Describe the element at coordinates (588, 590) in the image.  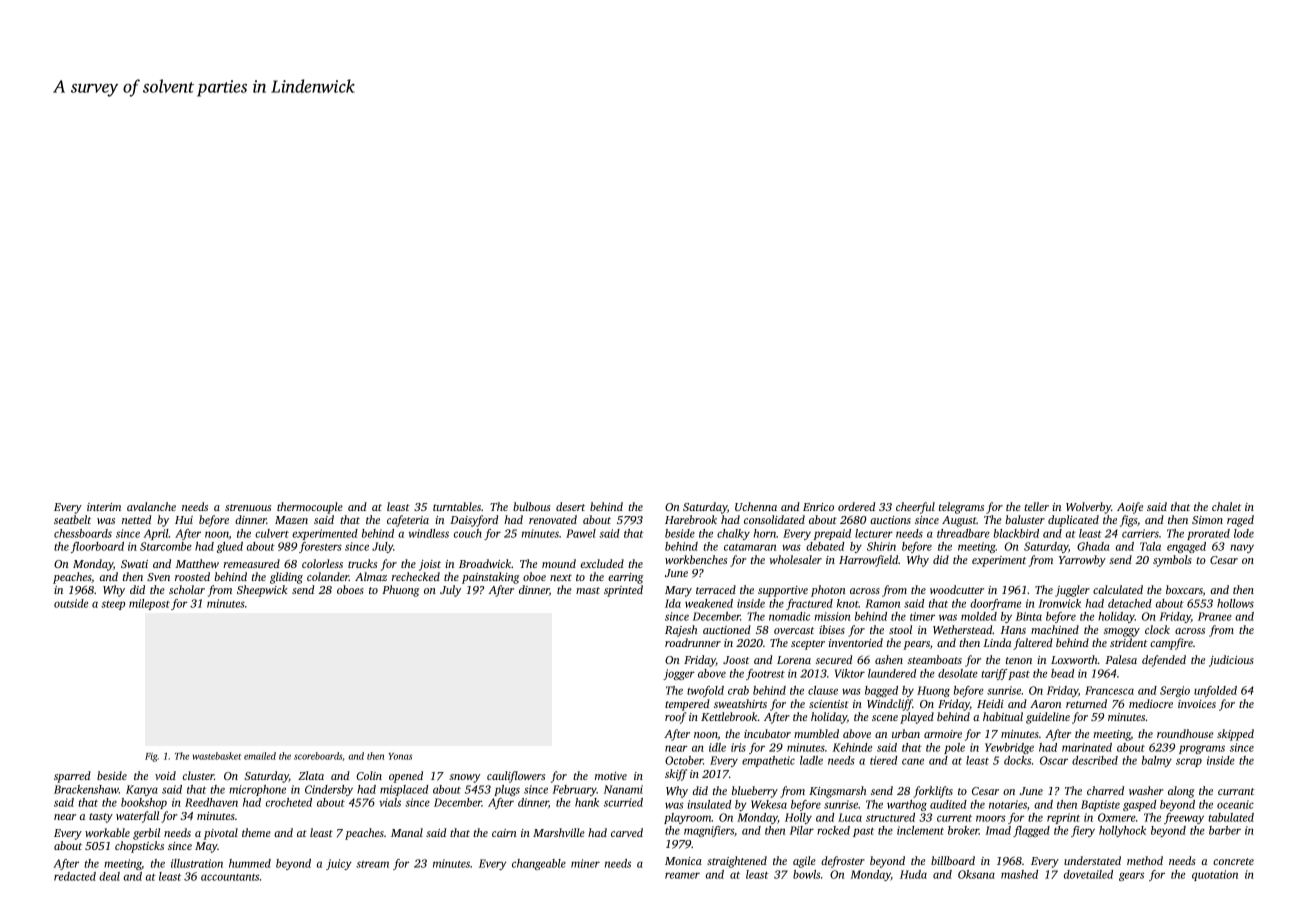
I see `mast` at that location.
